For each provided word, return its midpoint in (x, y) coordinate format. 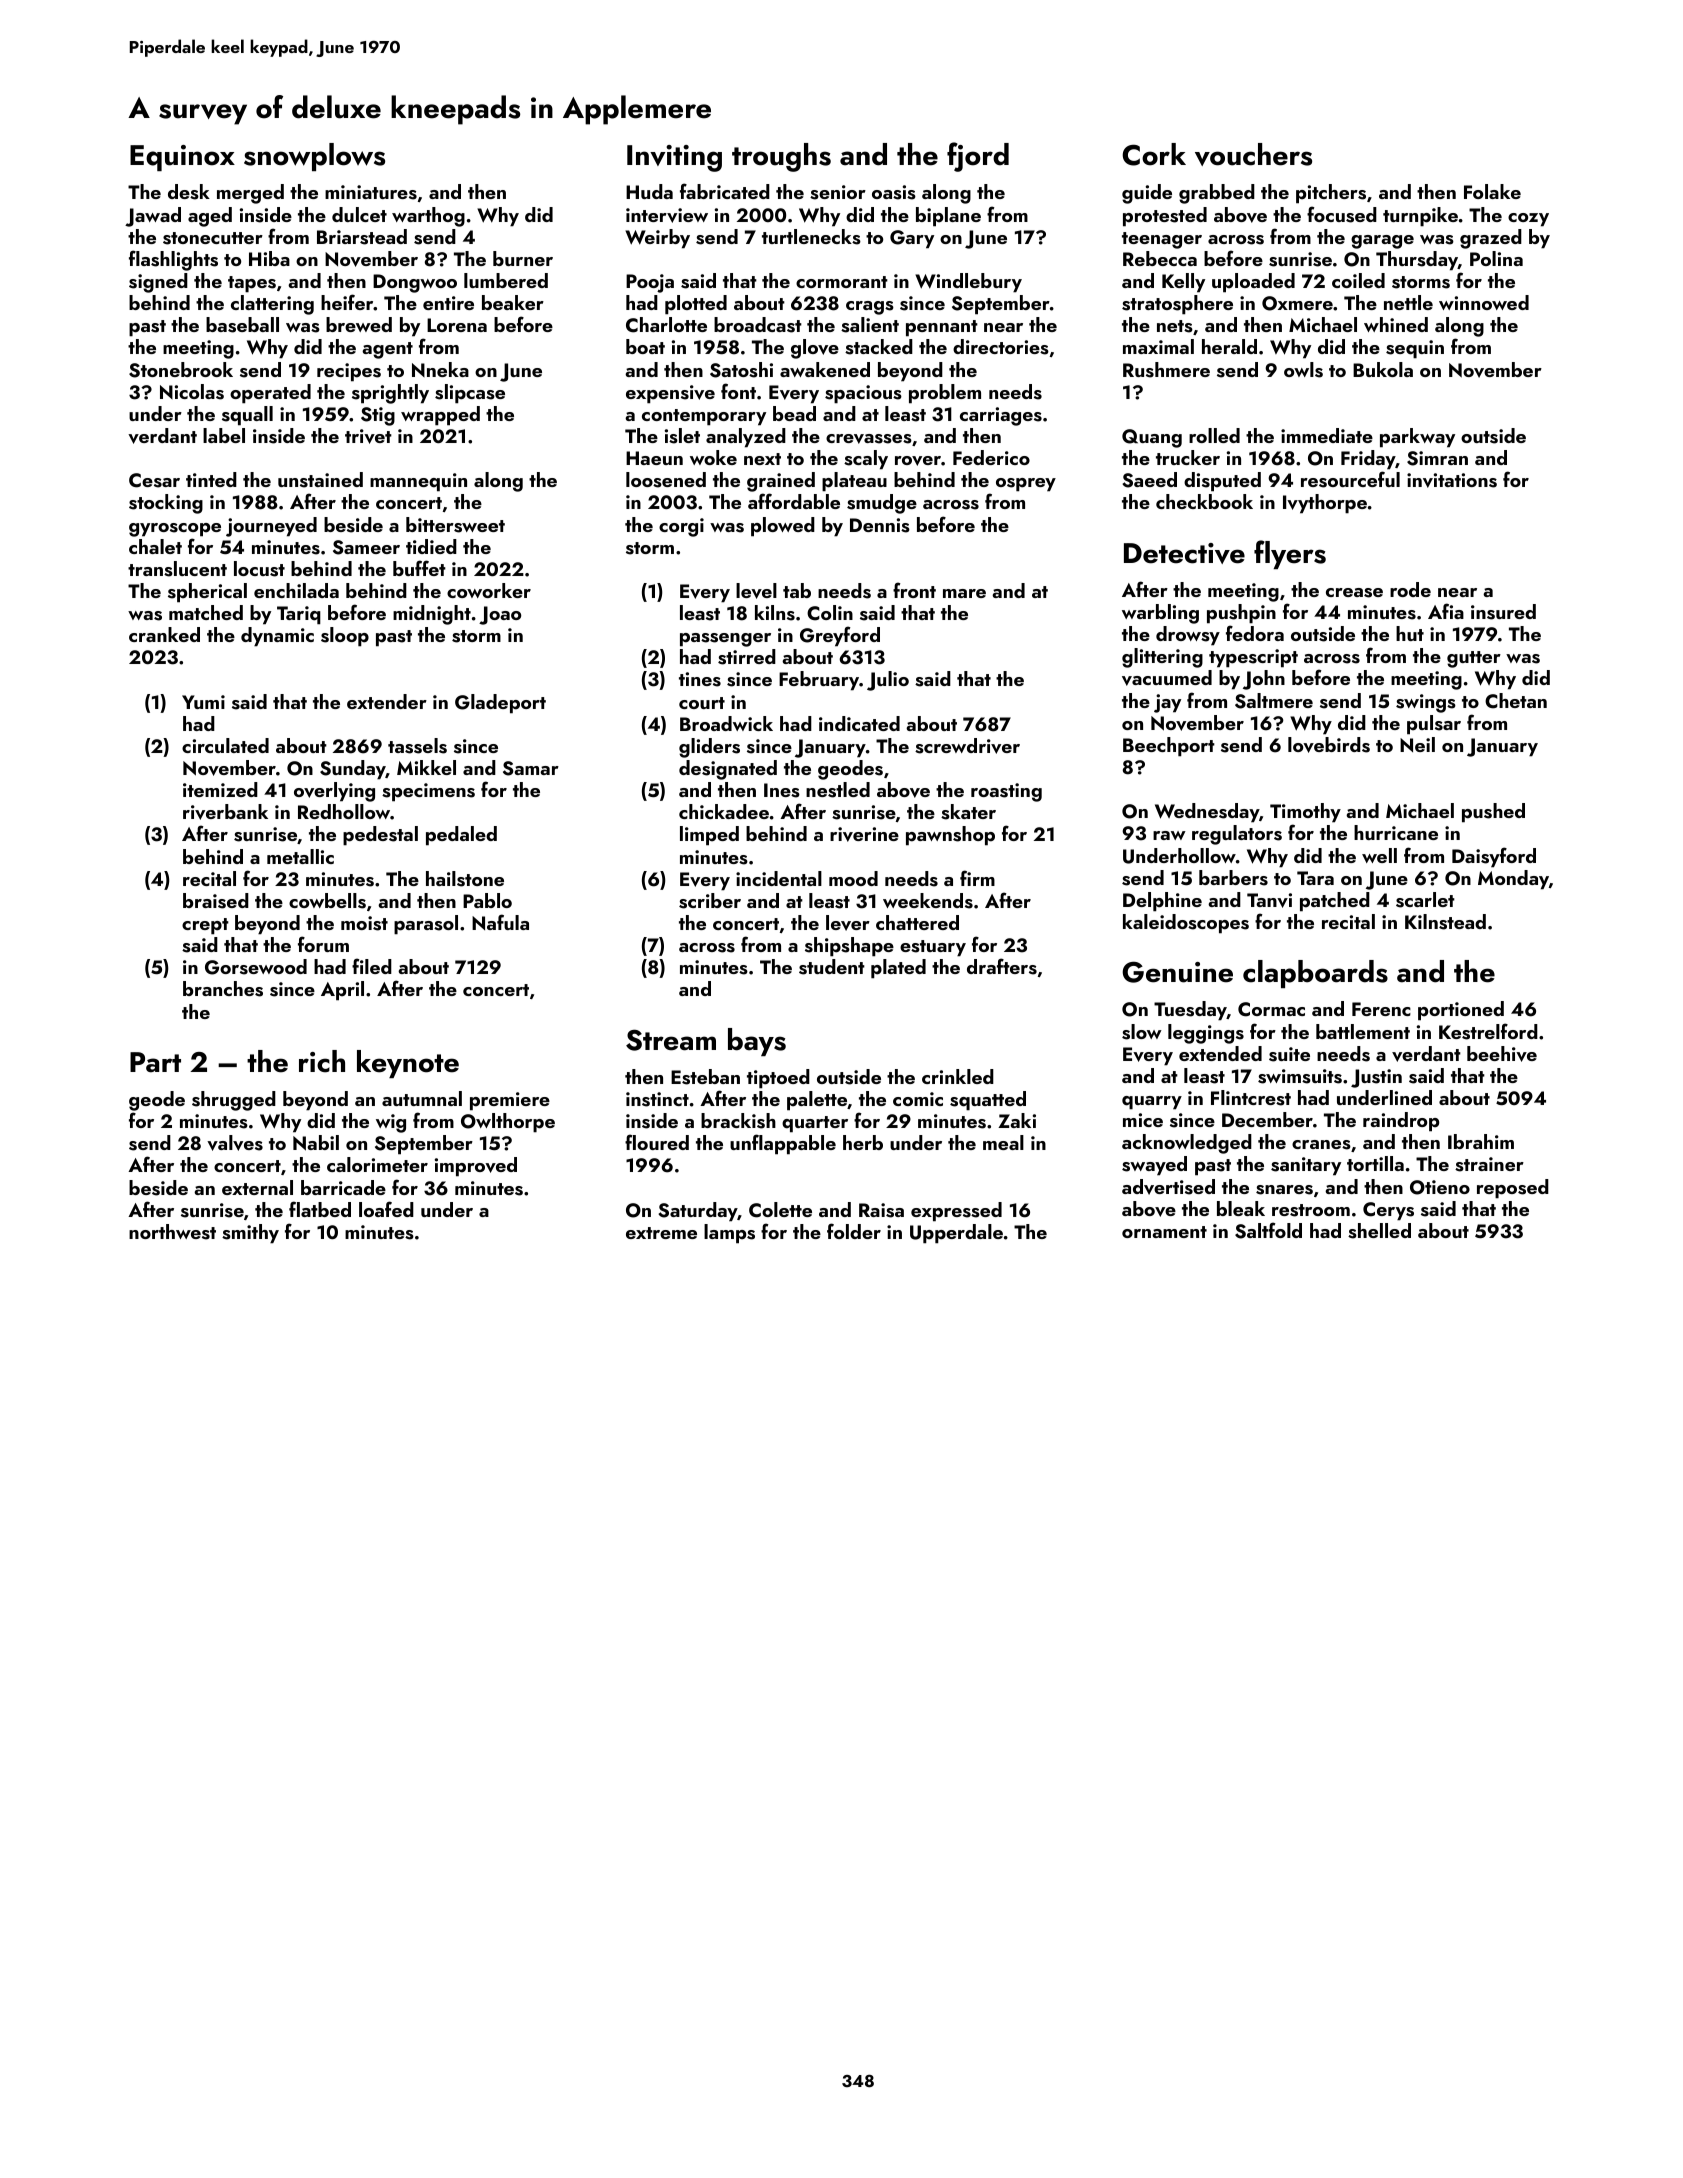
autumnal (422, 1098)
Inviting (674, 158)
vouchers (1253, 154)
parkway (1417, 438)
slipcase (470, 394)
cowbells (327, 901)
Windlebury (968, 283)
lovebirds (1329, 745)
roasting (1006, 792)
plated (898, 969)
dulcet (359, 214)
